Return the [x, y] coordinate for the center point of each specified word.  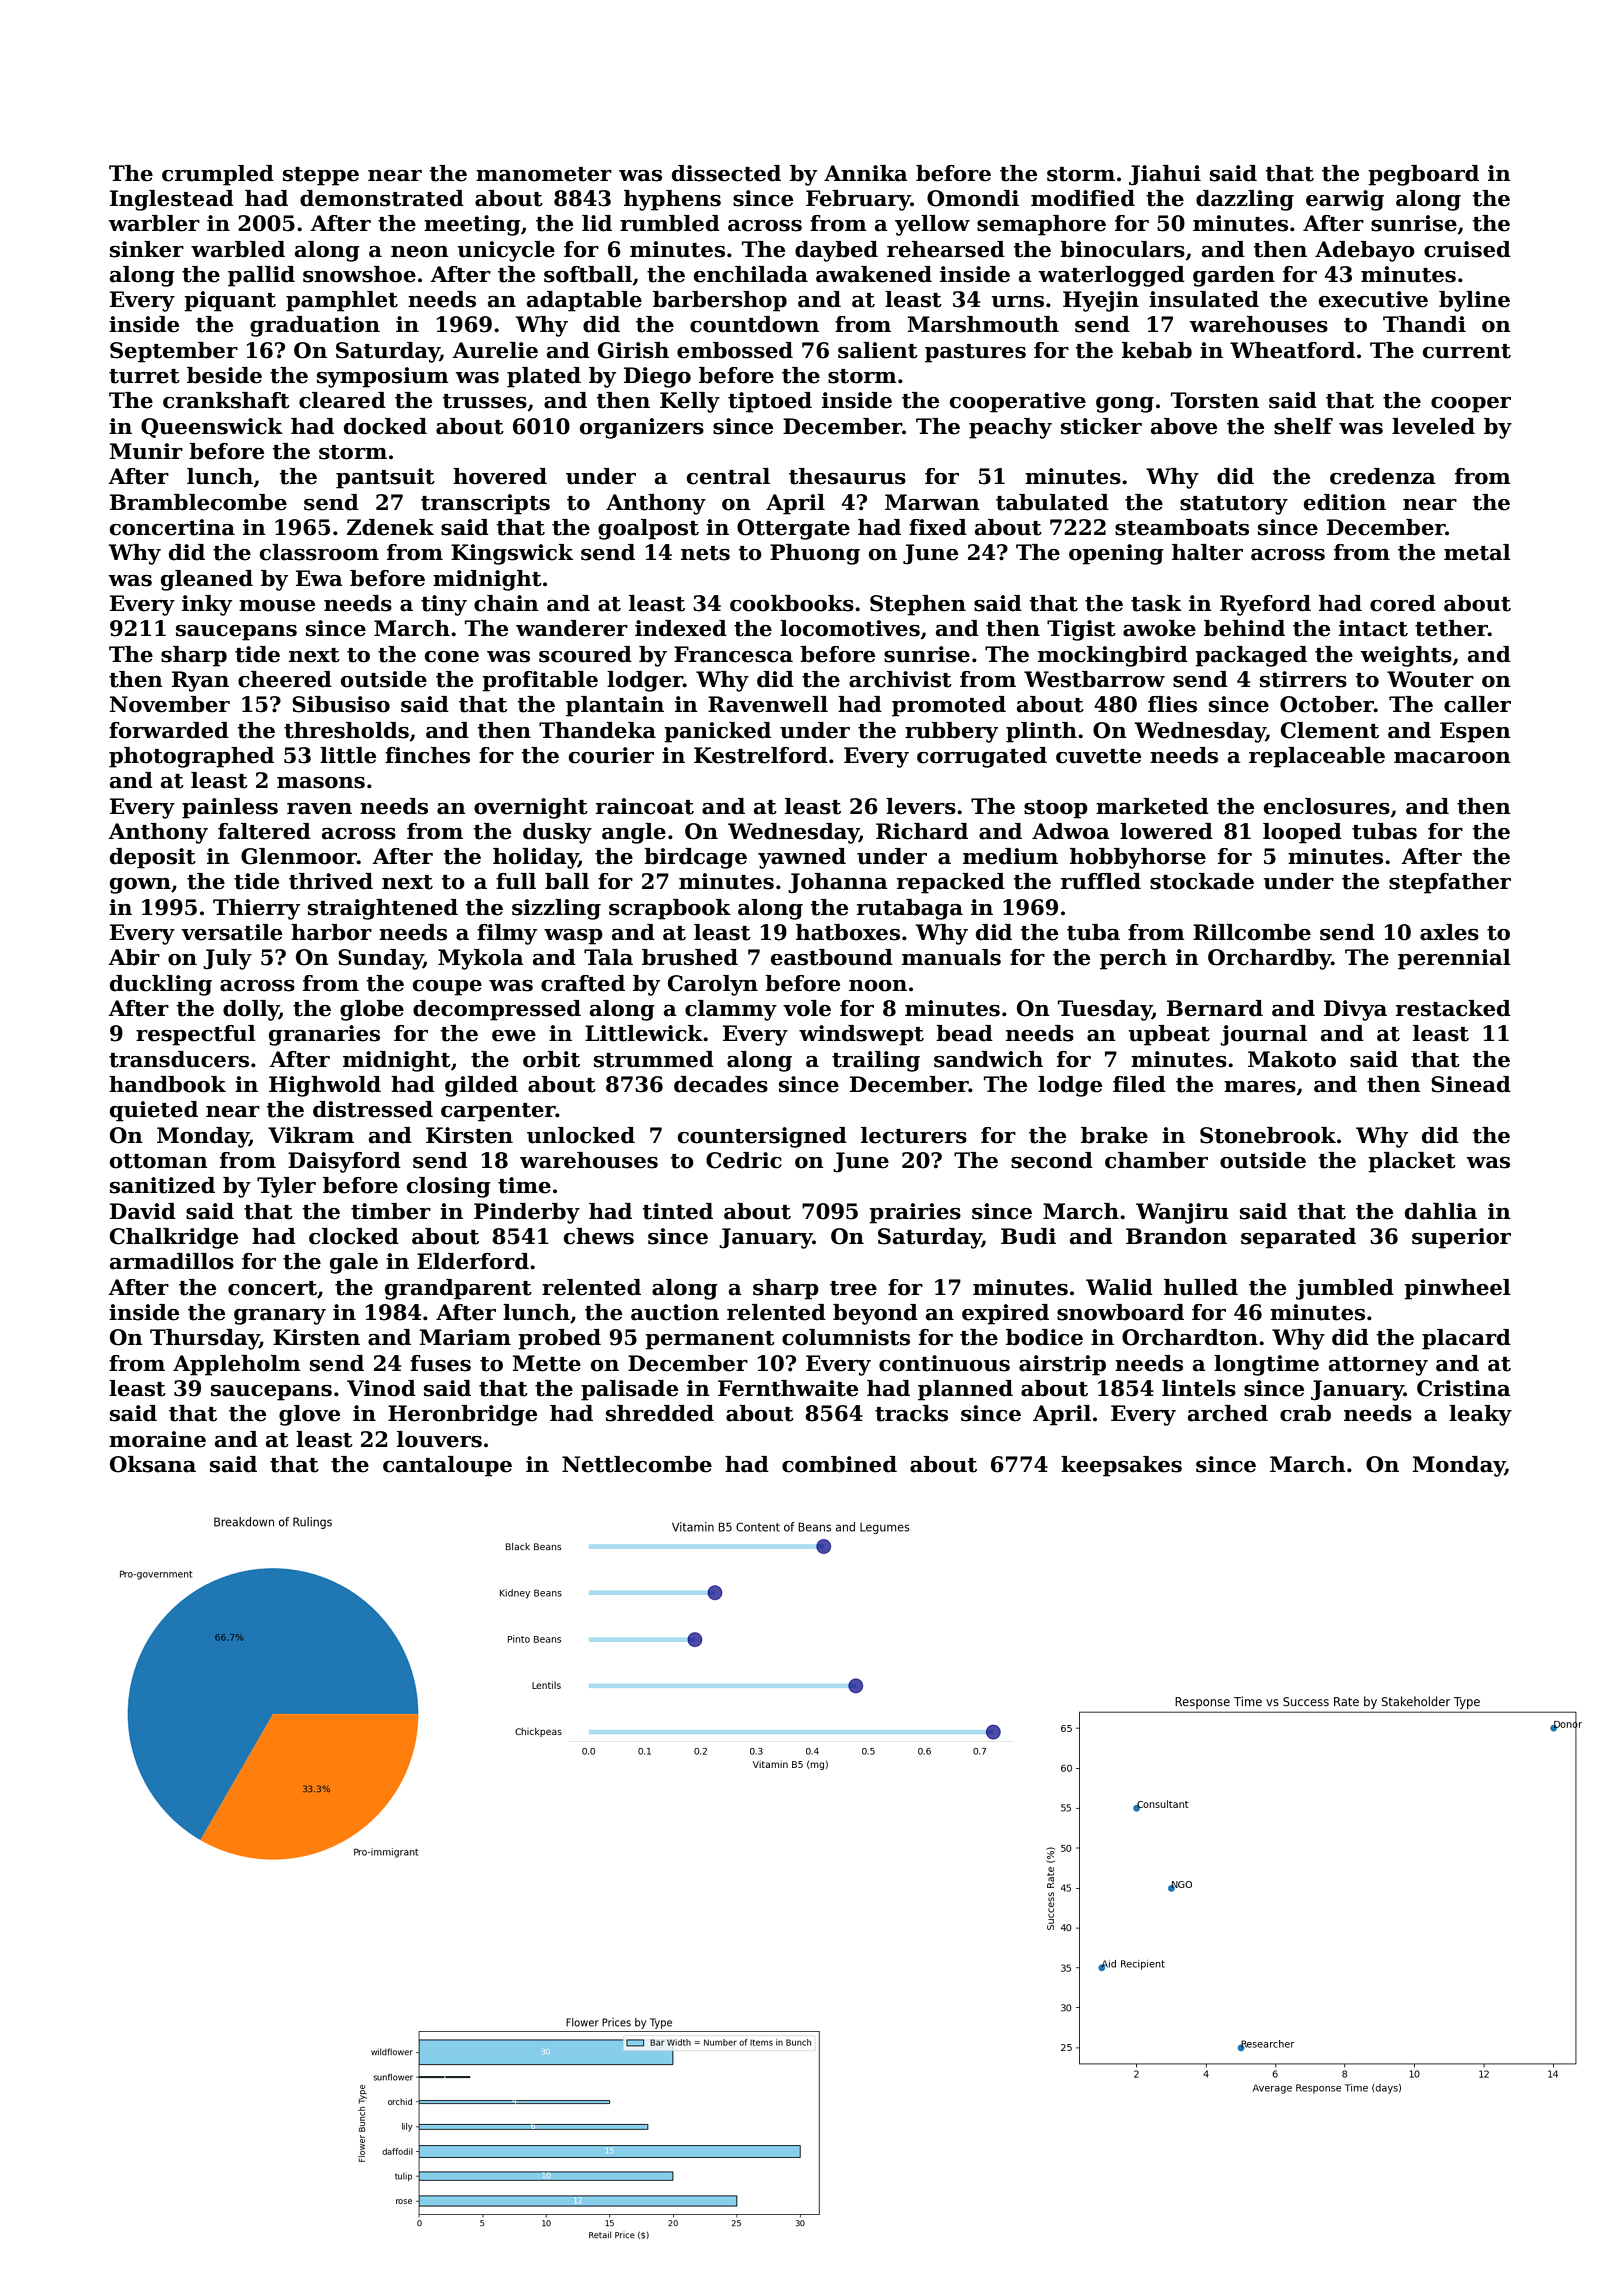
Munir [146, 451]
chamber [1156, 1160]
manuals [951, 957]
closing [449, 1187]
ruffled [1101, 881]
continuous [944, 1363]
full [516, 881]
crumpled [218, 175]
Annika [866, 173]
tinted [678, 1211]
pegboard [1423, 175]
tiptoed [770, 402]
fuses [440, 1363]
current [1467, 351]
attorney [1378, 1366]
